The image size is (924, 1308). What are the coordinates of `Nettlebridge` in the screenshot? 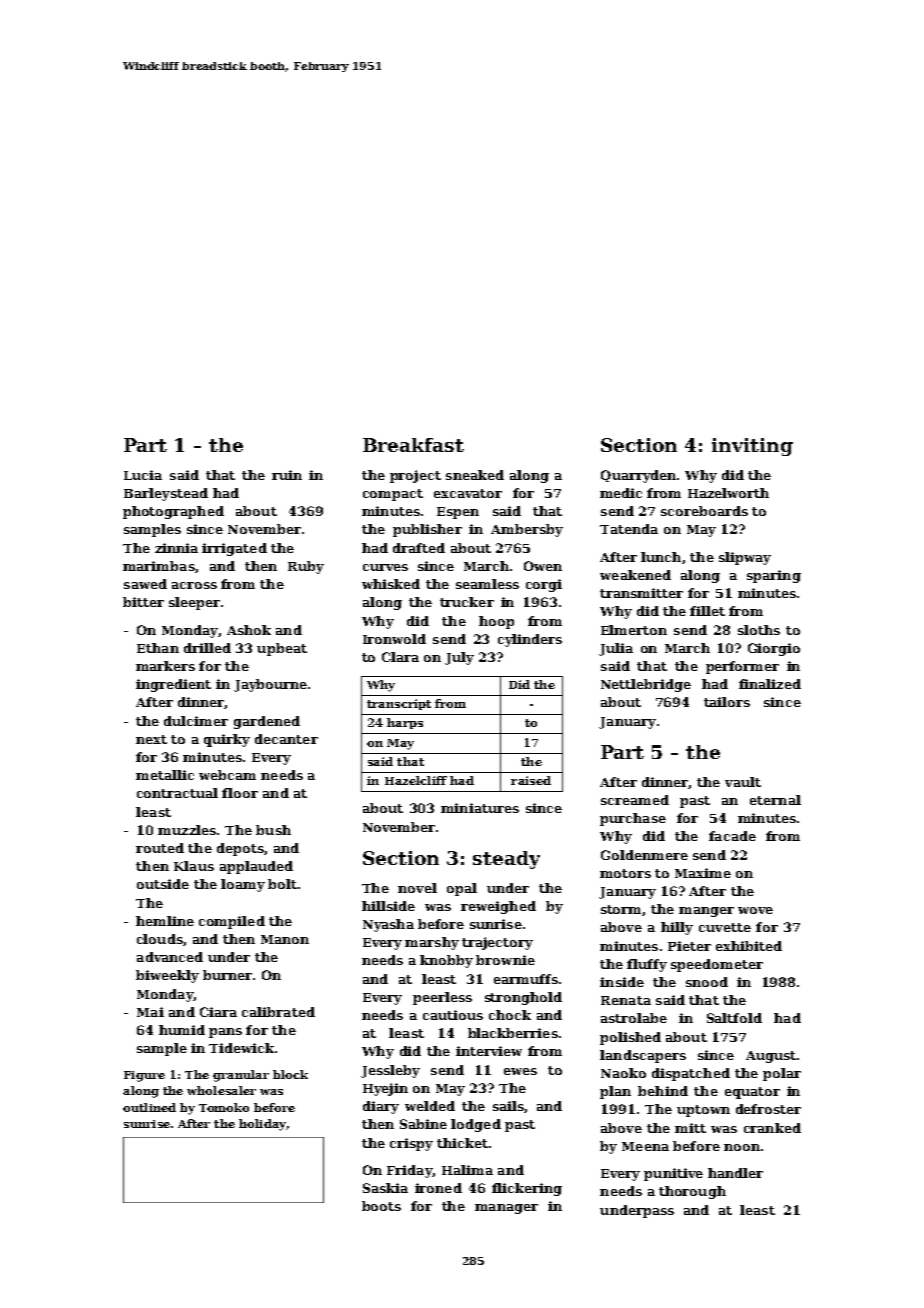 It's located at (646, 685).
